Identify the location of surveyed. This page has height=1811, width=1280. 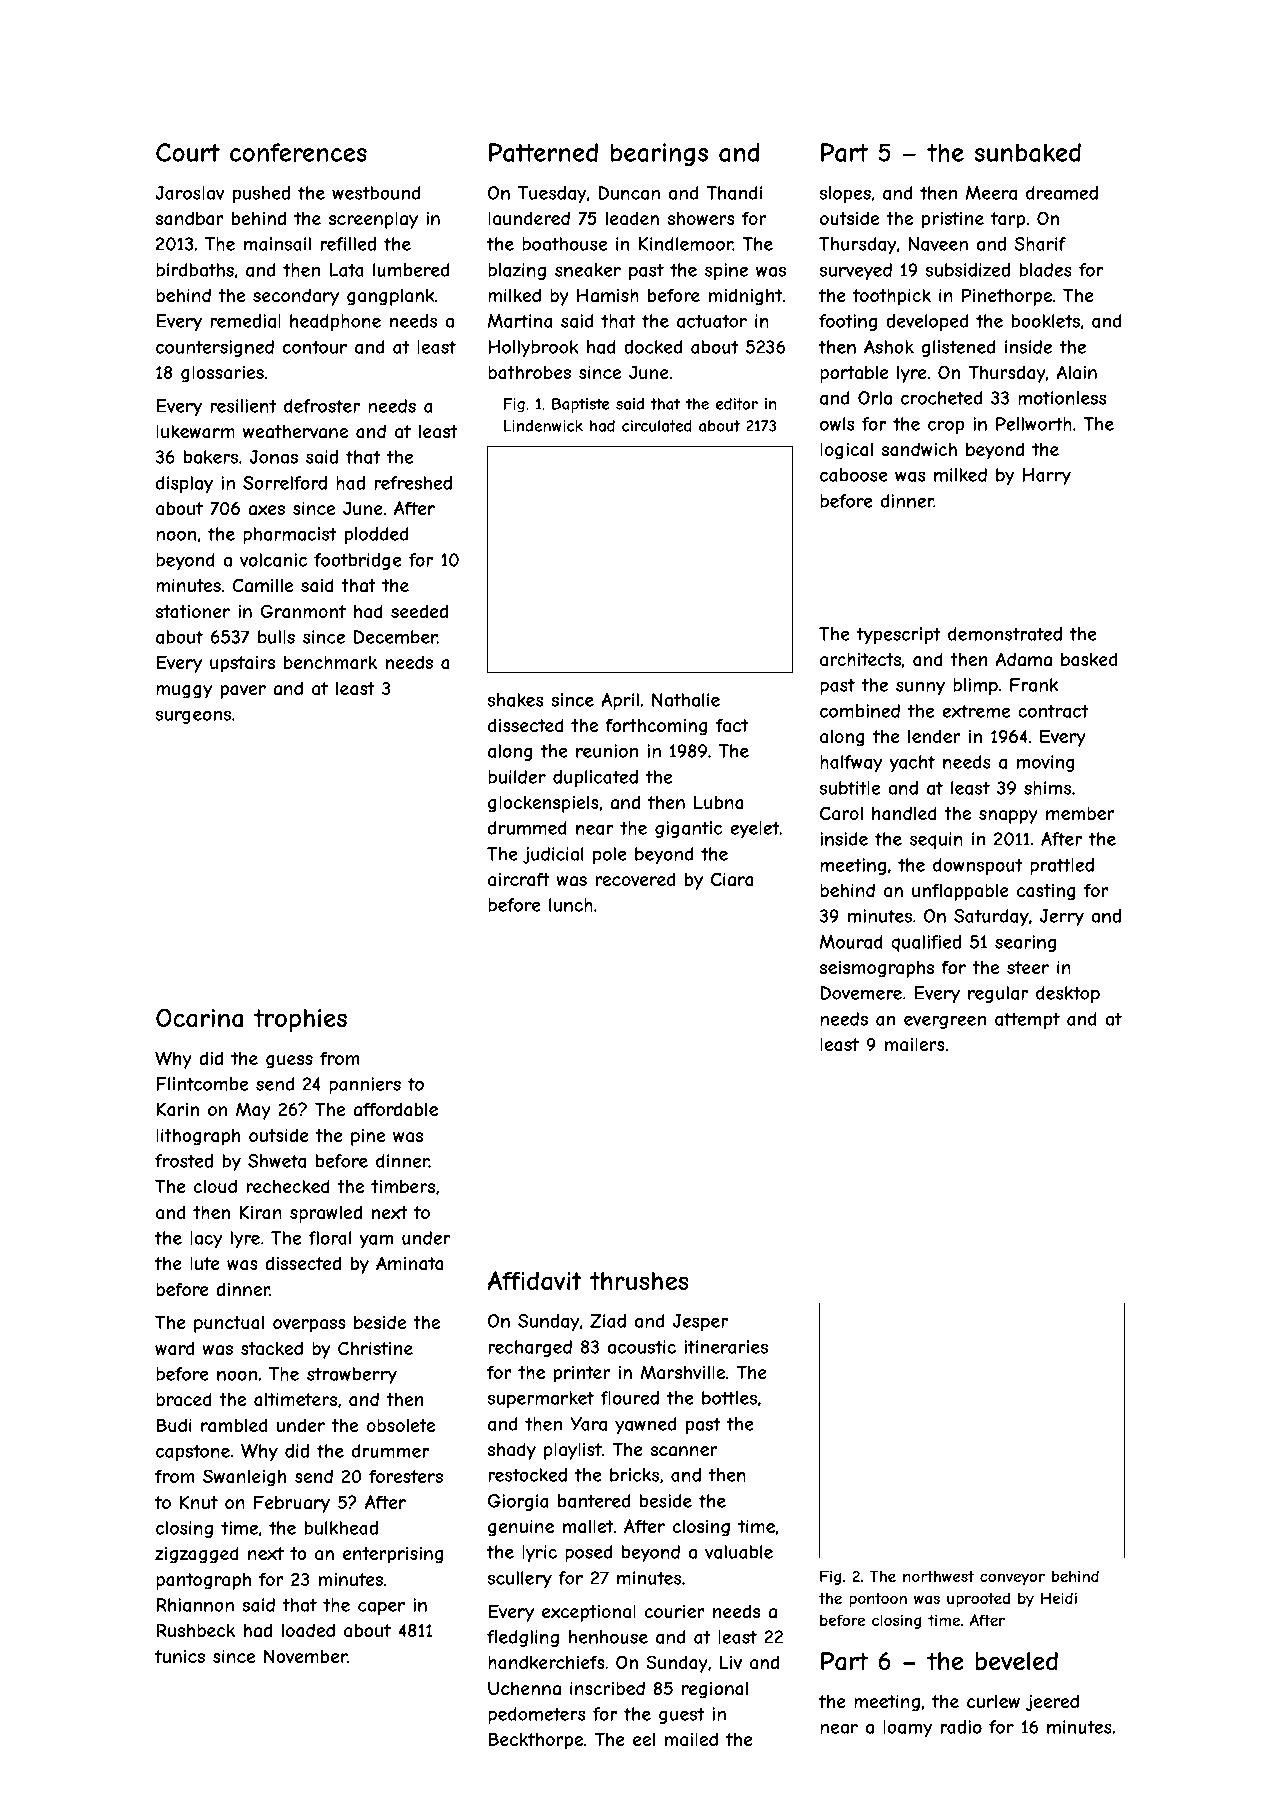
(856, 271).
